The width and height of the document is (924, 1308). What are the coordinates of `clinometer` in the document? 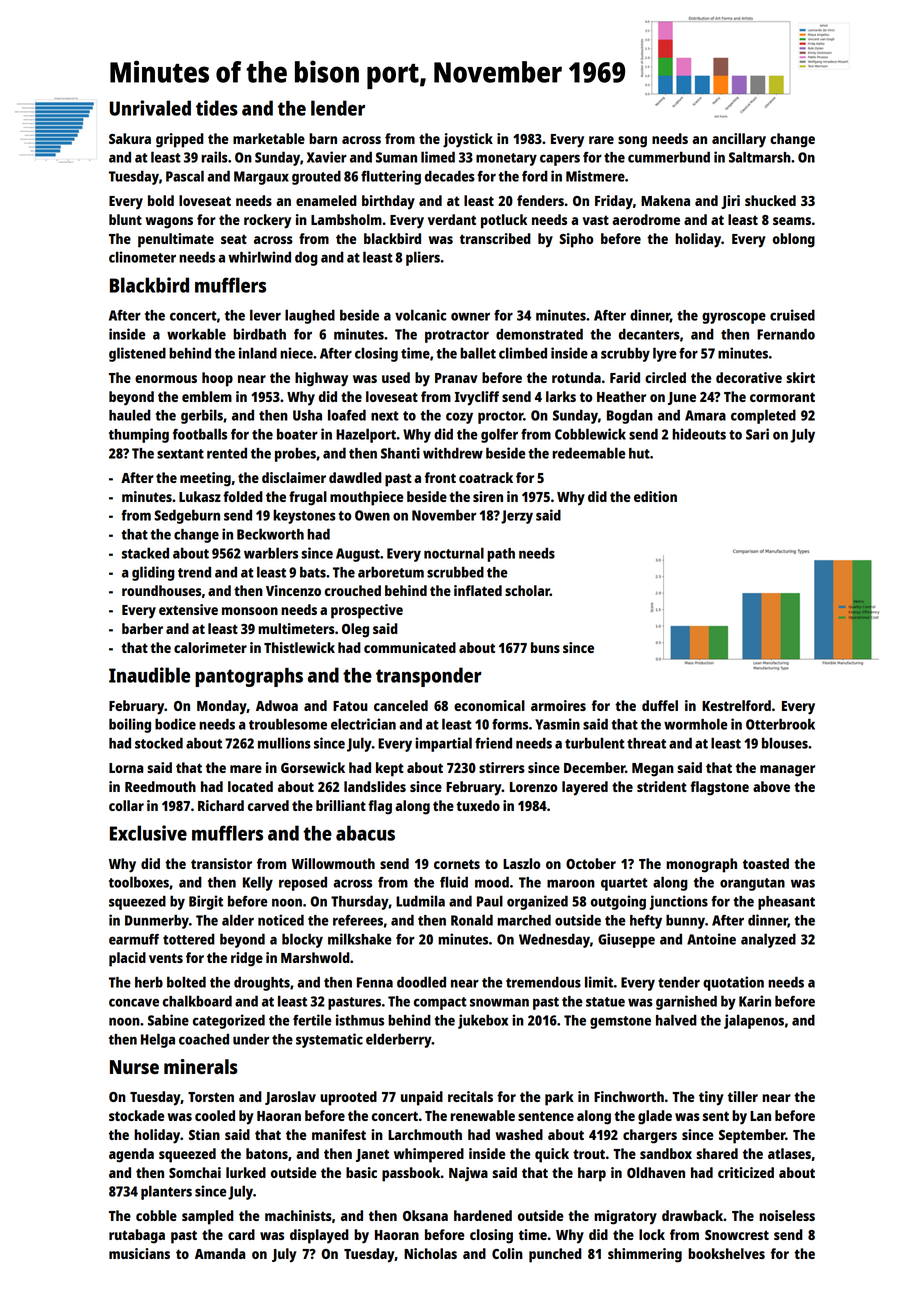 It's located at (142, 257).
